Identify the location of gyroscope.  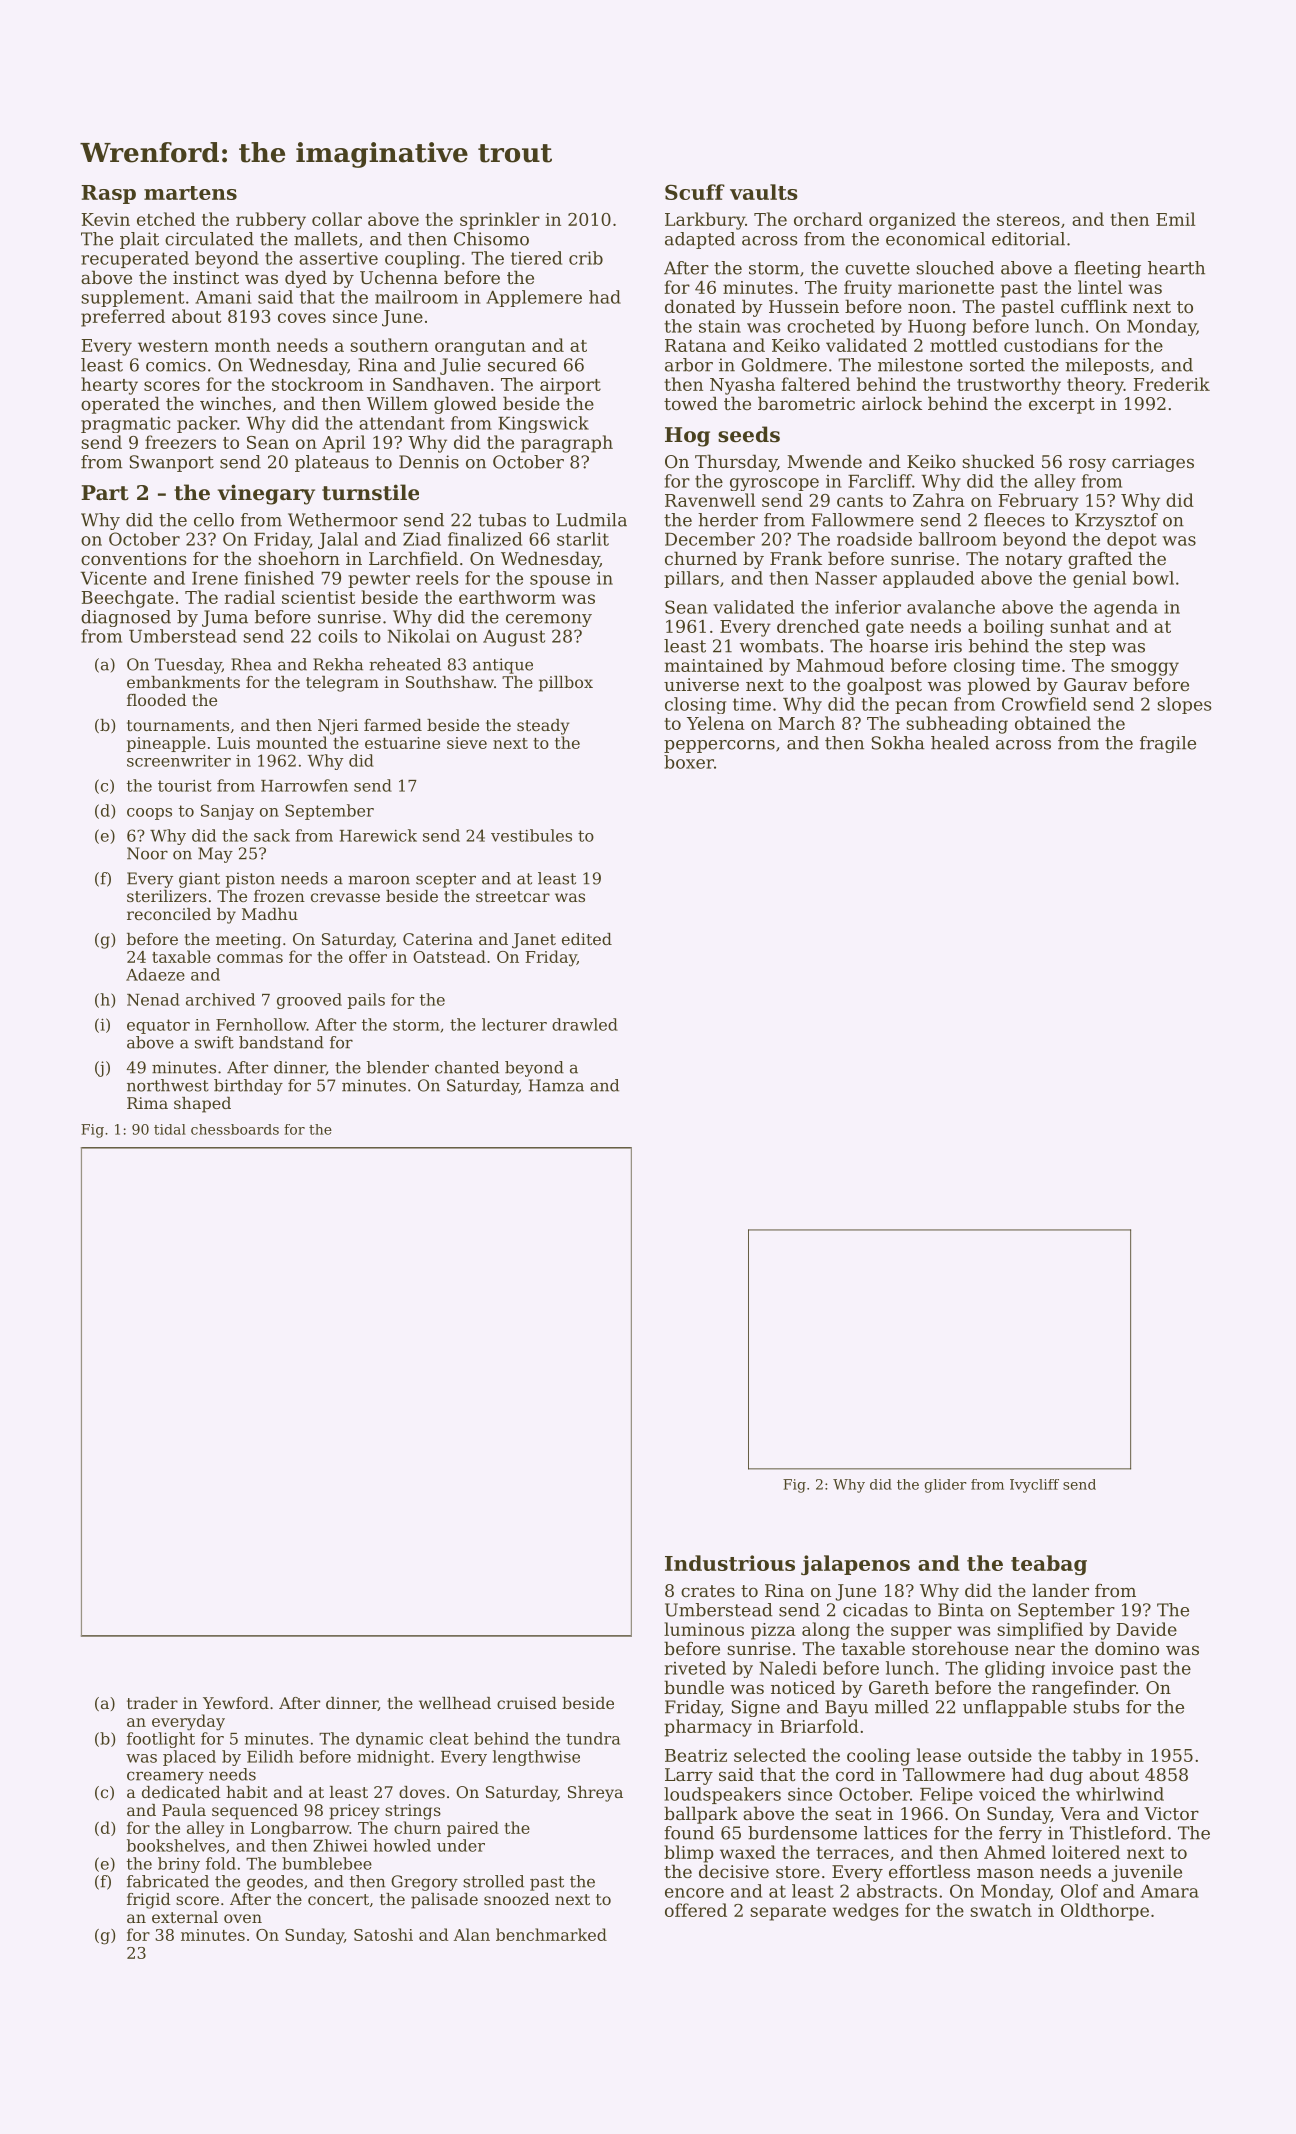
(774, 484).
